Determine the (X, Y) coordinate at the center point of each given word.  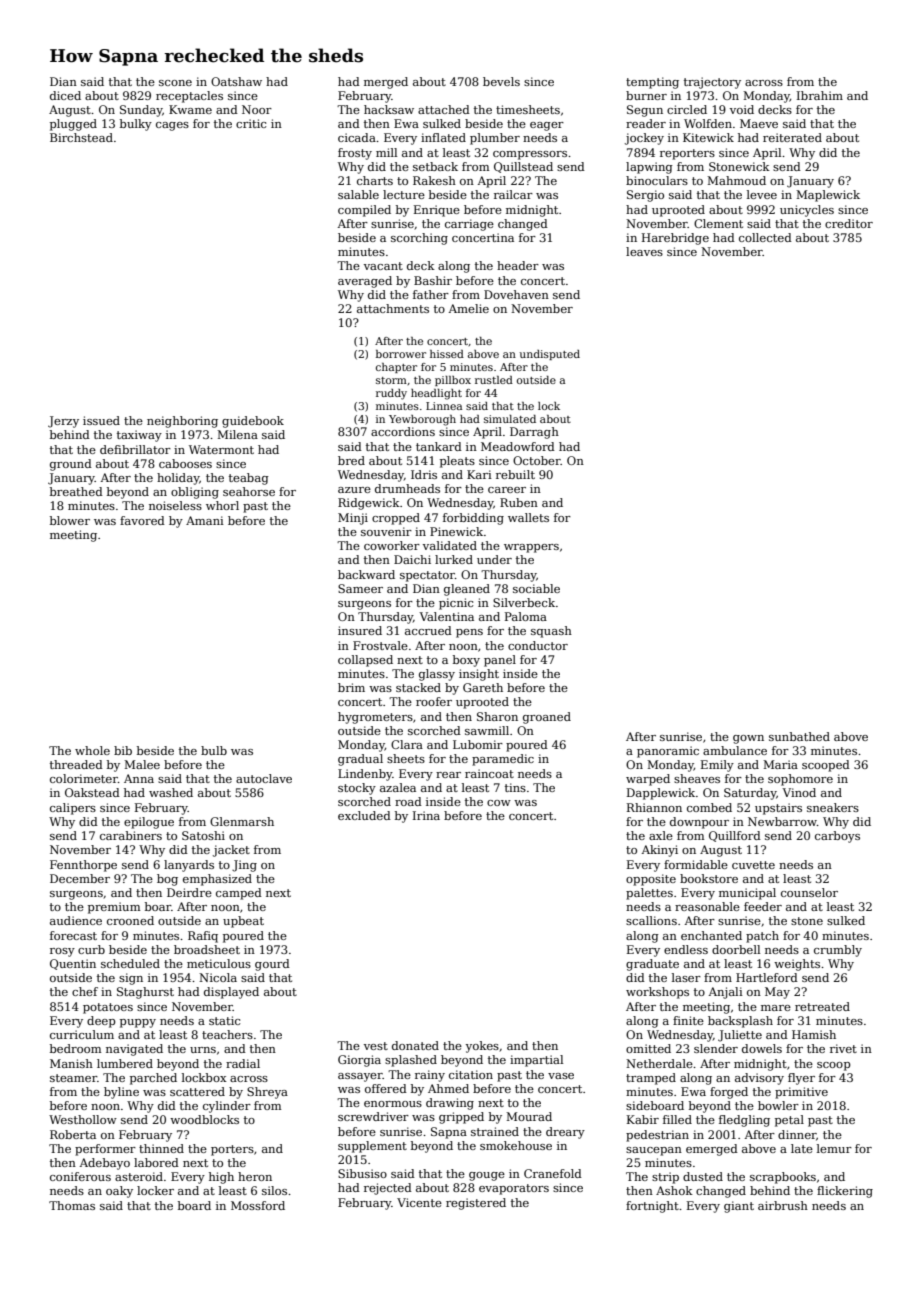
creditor (849, 223)
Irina (426, 815)
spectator (427, 576)
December (80, 878)
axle (661, 835)
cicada (357, 137)
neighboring (182, 422)
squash (551, 632)
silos (274, 1190)
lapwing (649, 168)
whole (92, 750)
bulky (136, 125)
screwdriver (373, 1116)
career (507, 490)
